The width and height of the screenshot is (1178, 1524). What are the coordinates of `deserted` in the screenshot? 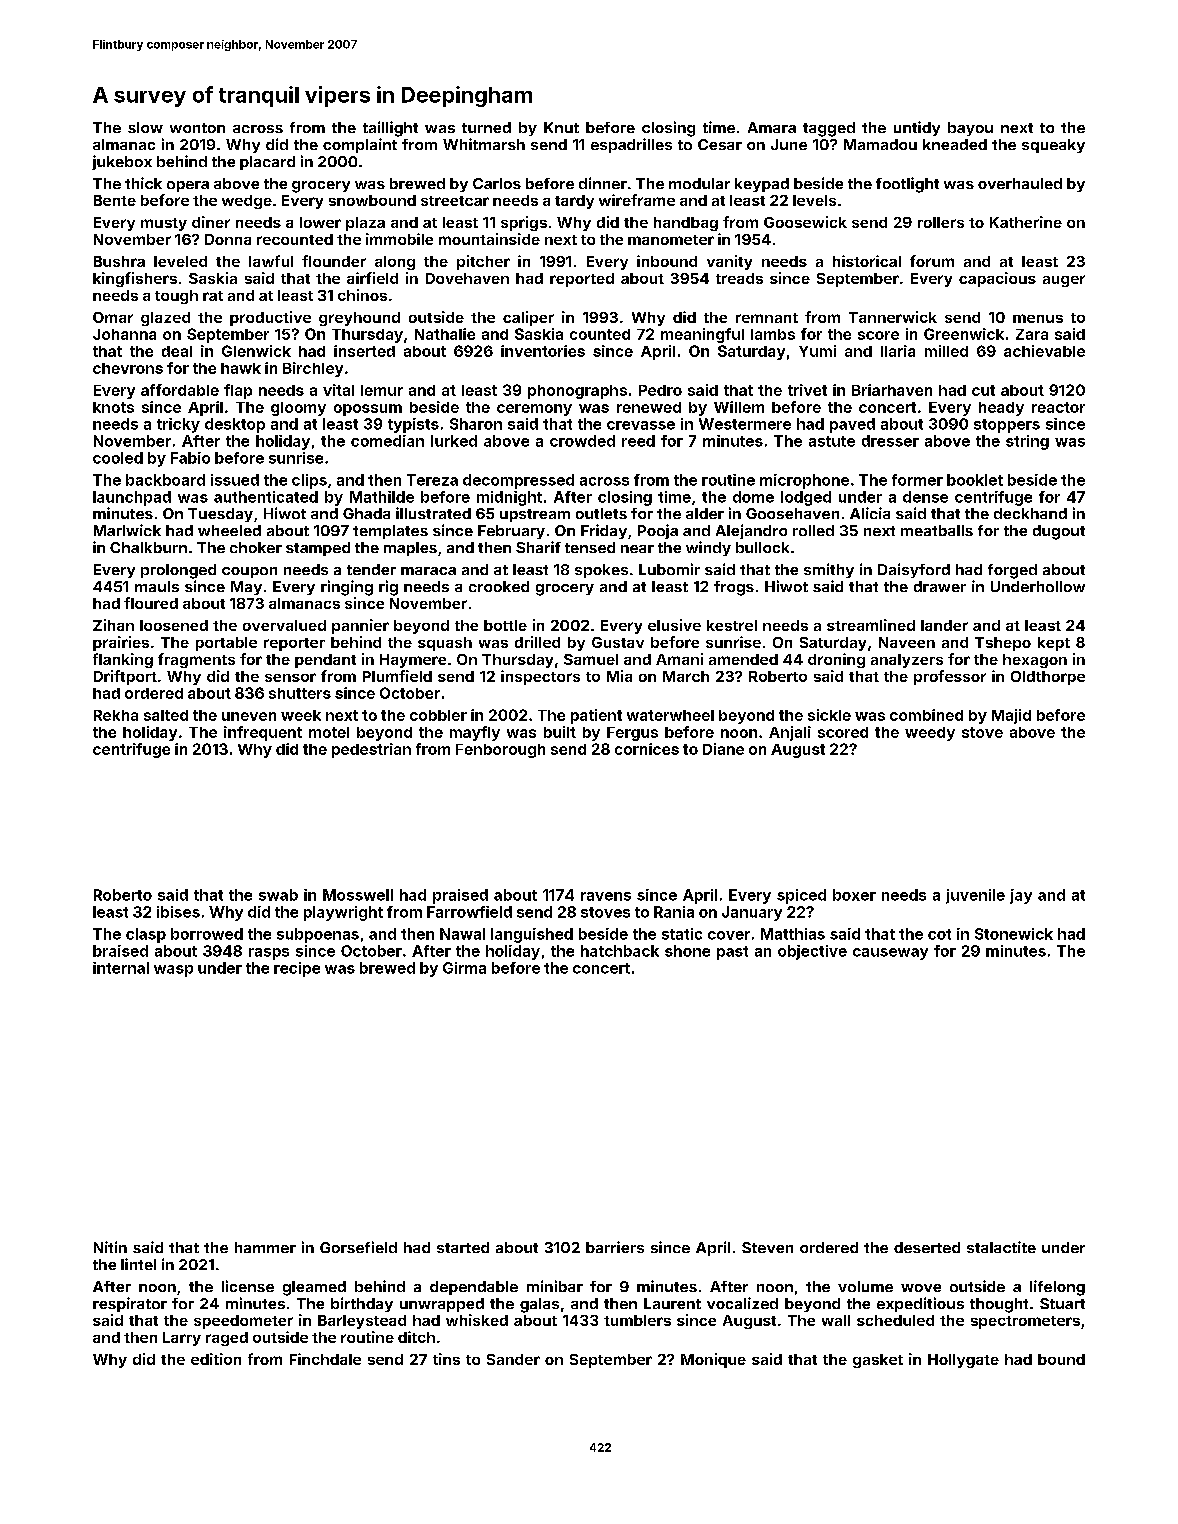 It's located at (927, 1247).
